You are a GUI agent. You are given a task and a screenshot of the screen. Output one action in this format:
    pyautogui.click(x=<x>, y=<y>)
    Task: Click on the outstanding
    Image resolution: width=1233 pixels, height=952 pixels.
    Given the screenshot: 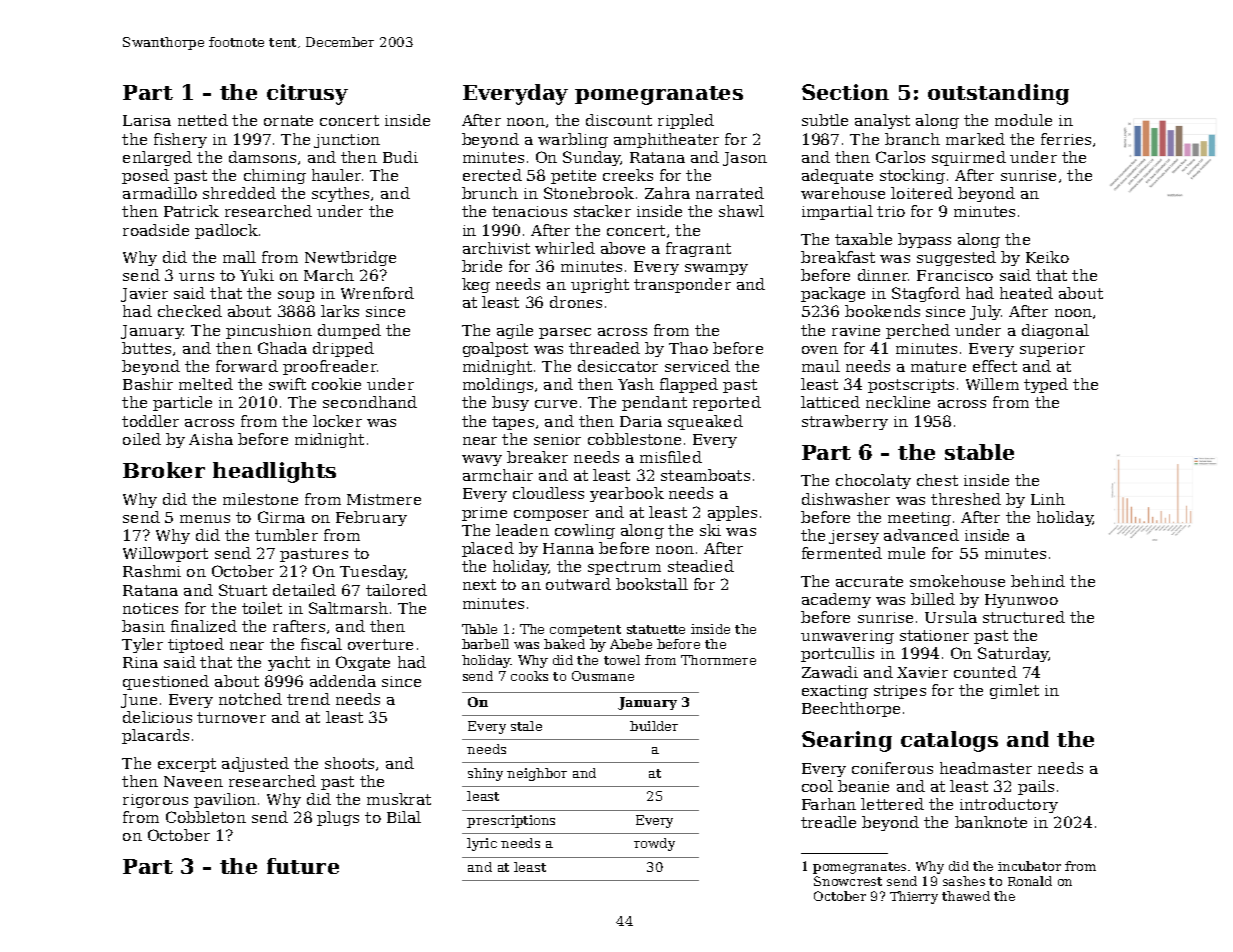 What is the action you would take?
    pyautogui.click(x=998, y=94)
